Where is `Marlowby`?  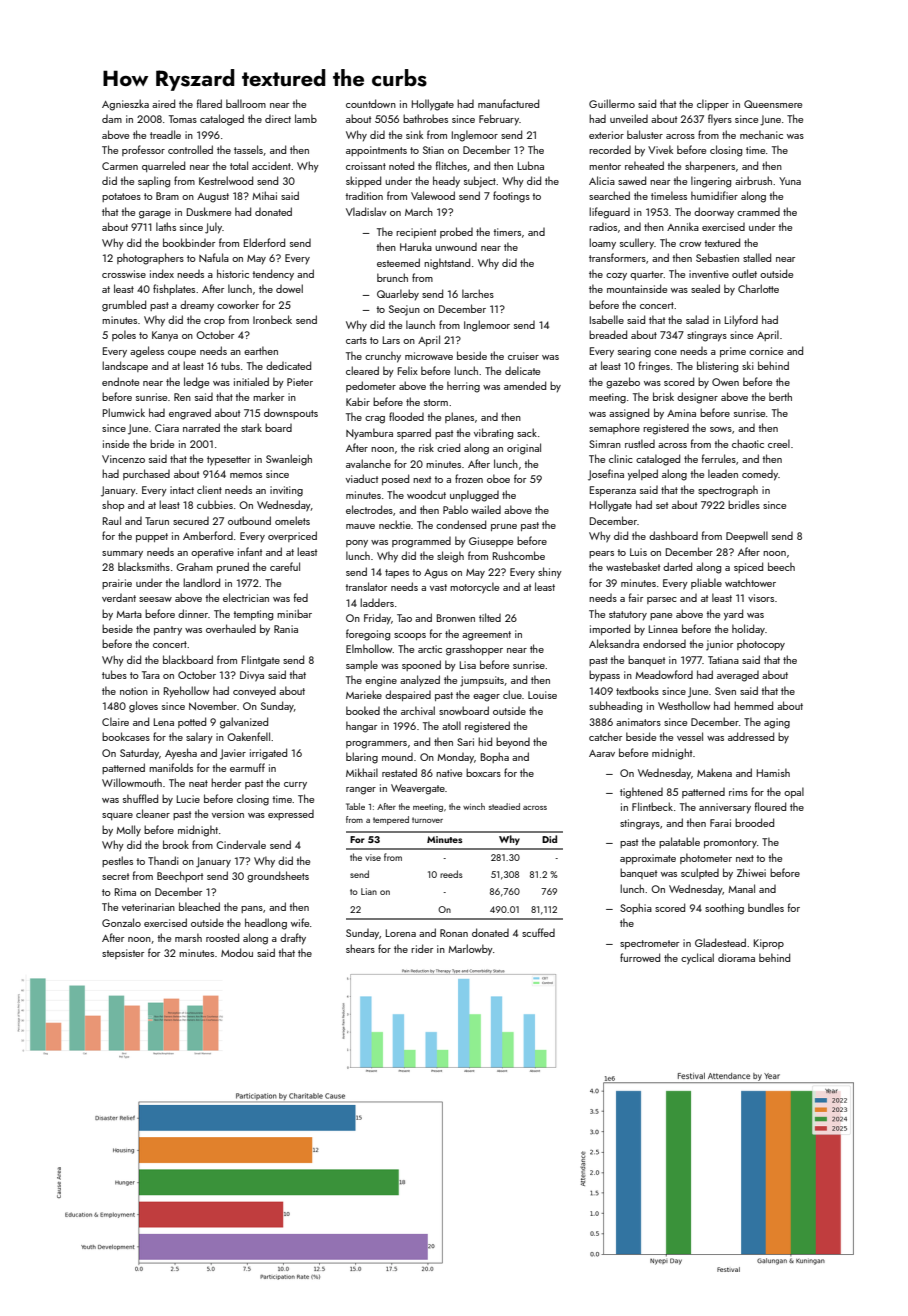
Marlowby is located at coordinates (470, 950).
